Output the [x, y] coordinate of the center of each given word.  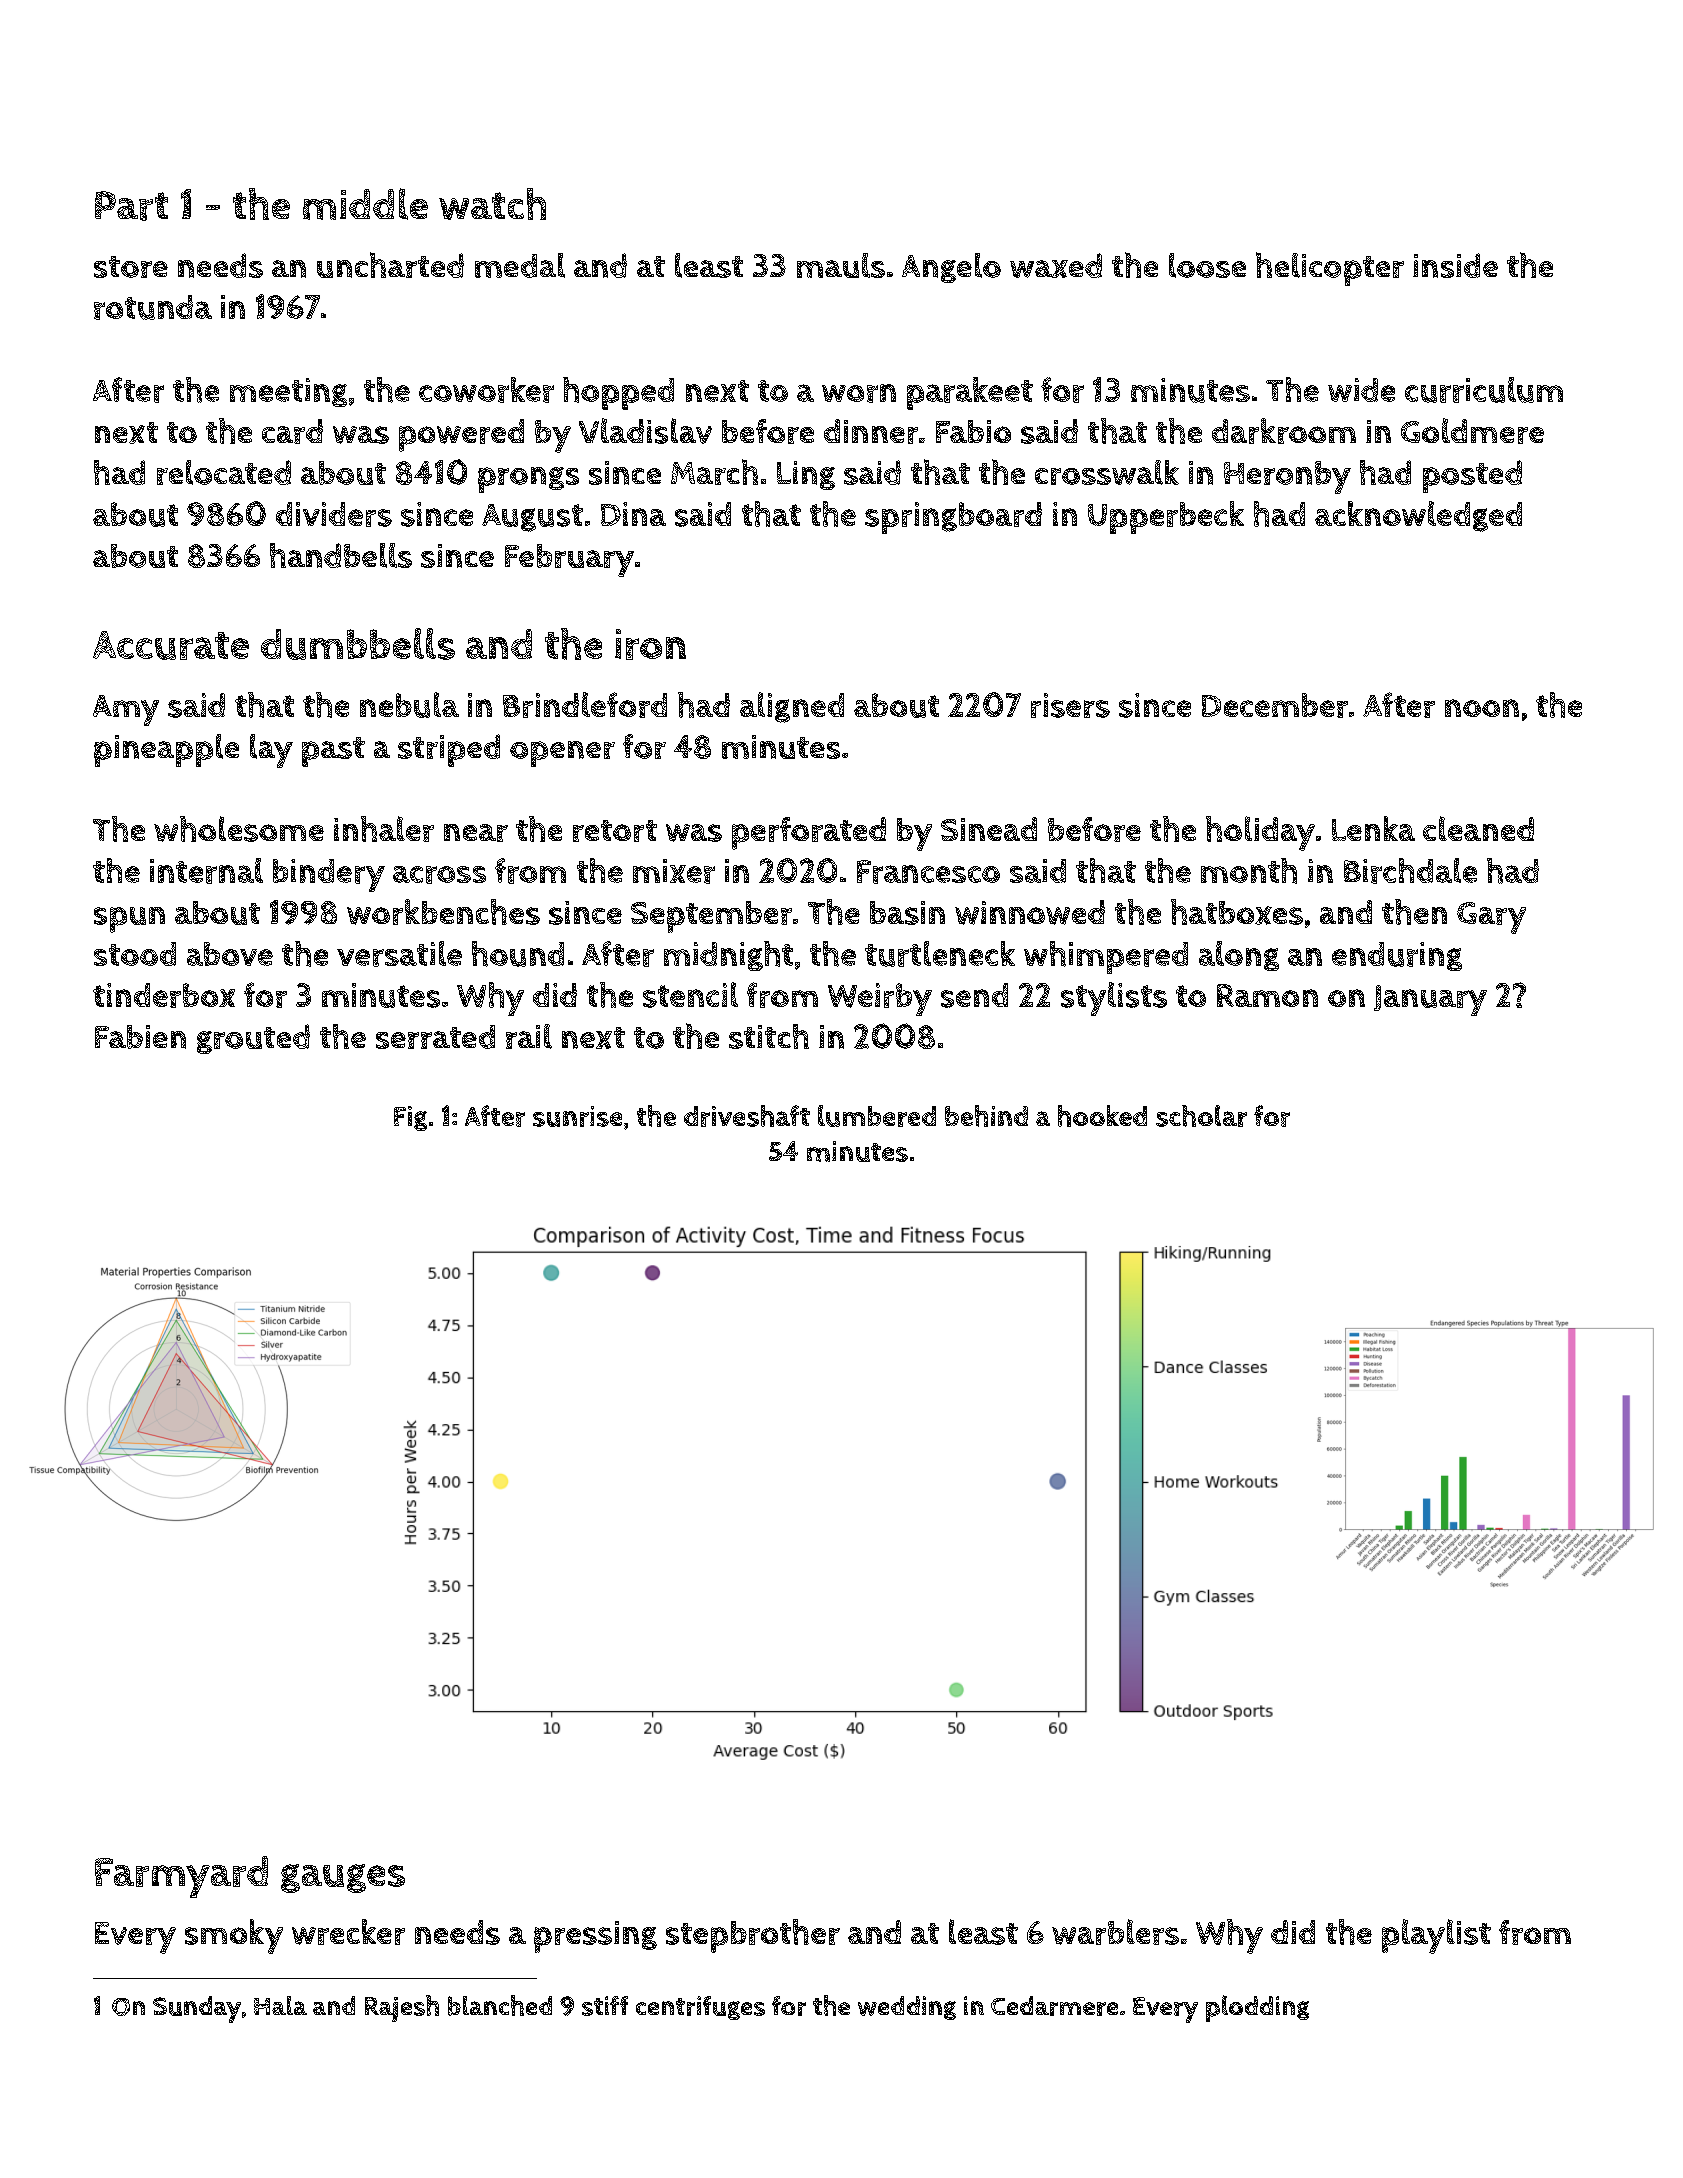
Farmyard [181, 1877]
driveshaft [747, 1116]
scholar [1201, 1116]
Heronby [1287, 477]
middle [365, 204]
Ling [806, 475]
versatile [399, 954]
